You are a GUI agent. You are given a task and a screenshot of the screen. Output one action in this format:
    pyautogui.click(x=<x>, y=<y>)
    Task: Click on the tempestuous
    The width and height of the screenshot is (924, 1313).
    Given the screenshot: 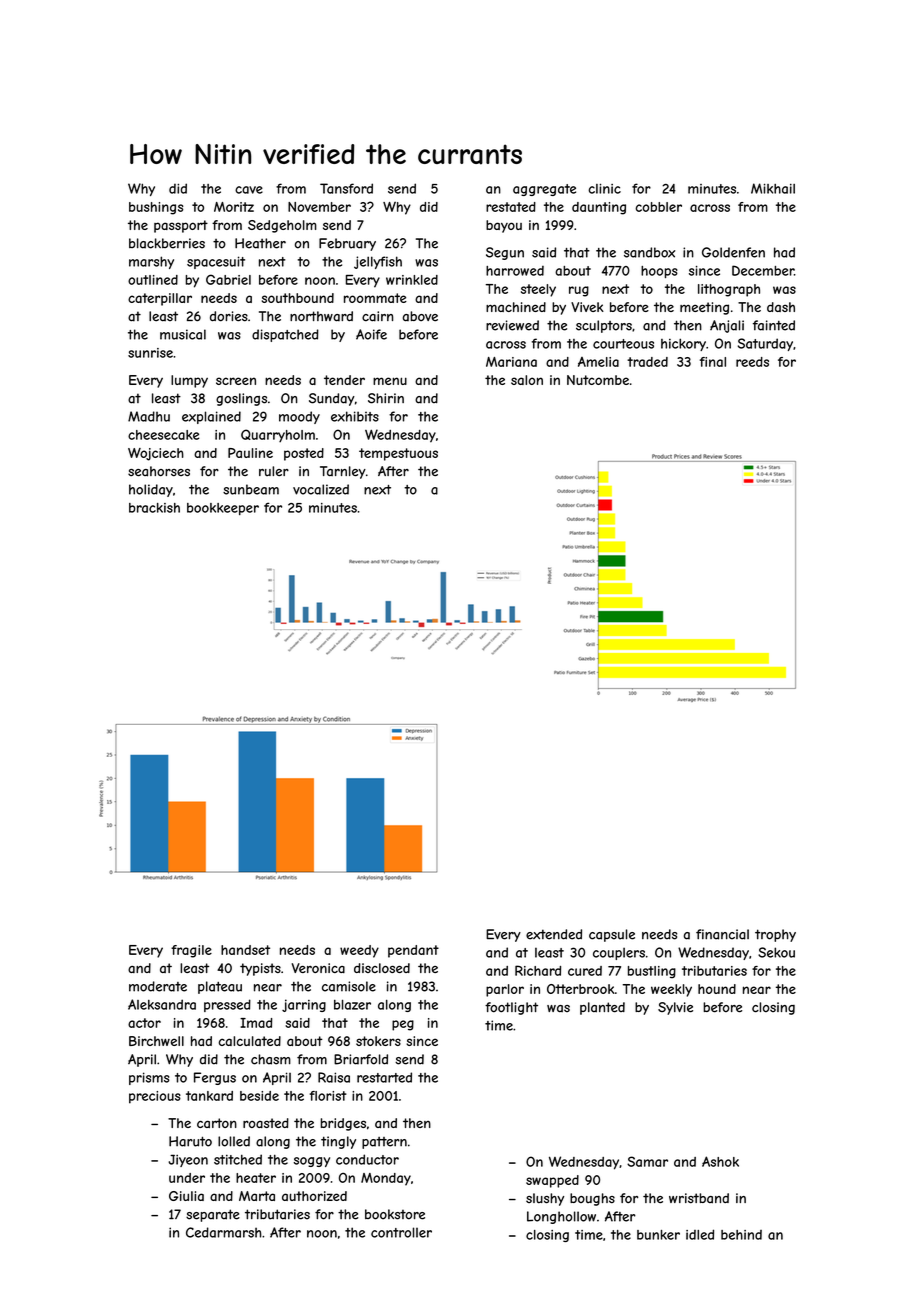 What is the action you would take?
    pyautogui.click(x=398, y=454)
